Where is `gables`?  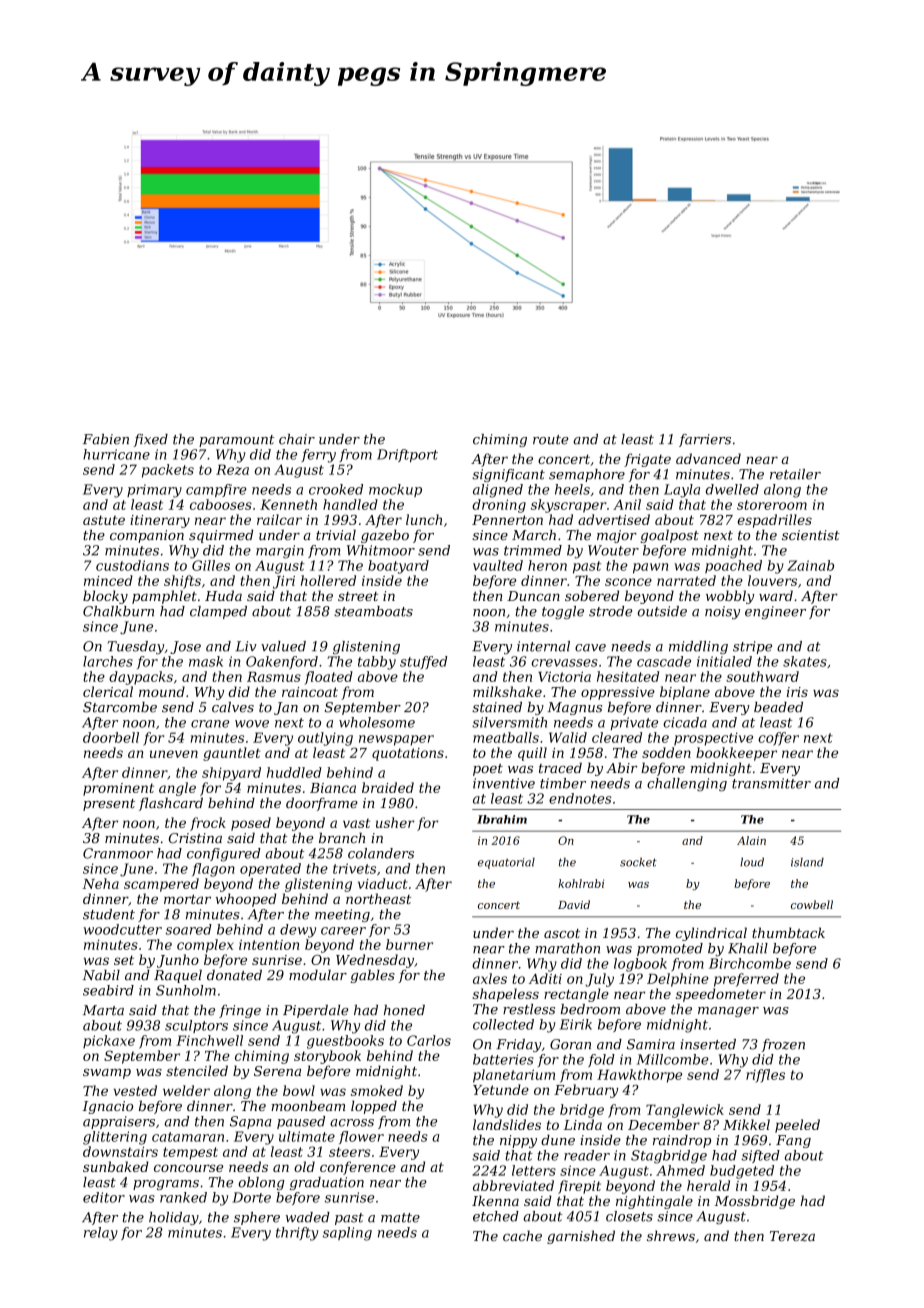
gables is located at coordinates (373, 976).
